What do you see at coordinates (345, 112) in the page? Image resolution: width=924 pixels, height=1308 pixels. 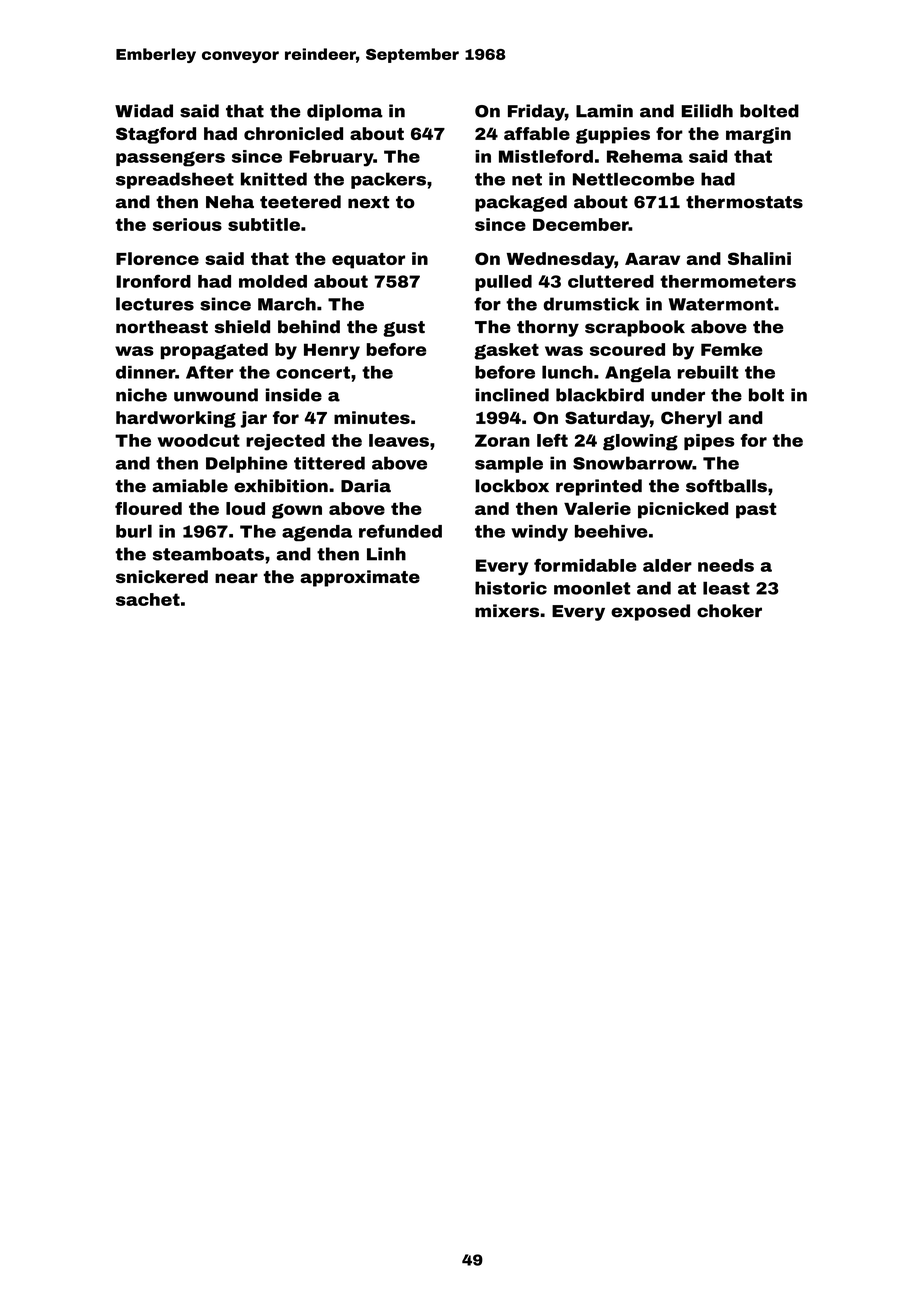 I see `diploma` at bounding box center [345, 112].
